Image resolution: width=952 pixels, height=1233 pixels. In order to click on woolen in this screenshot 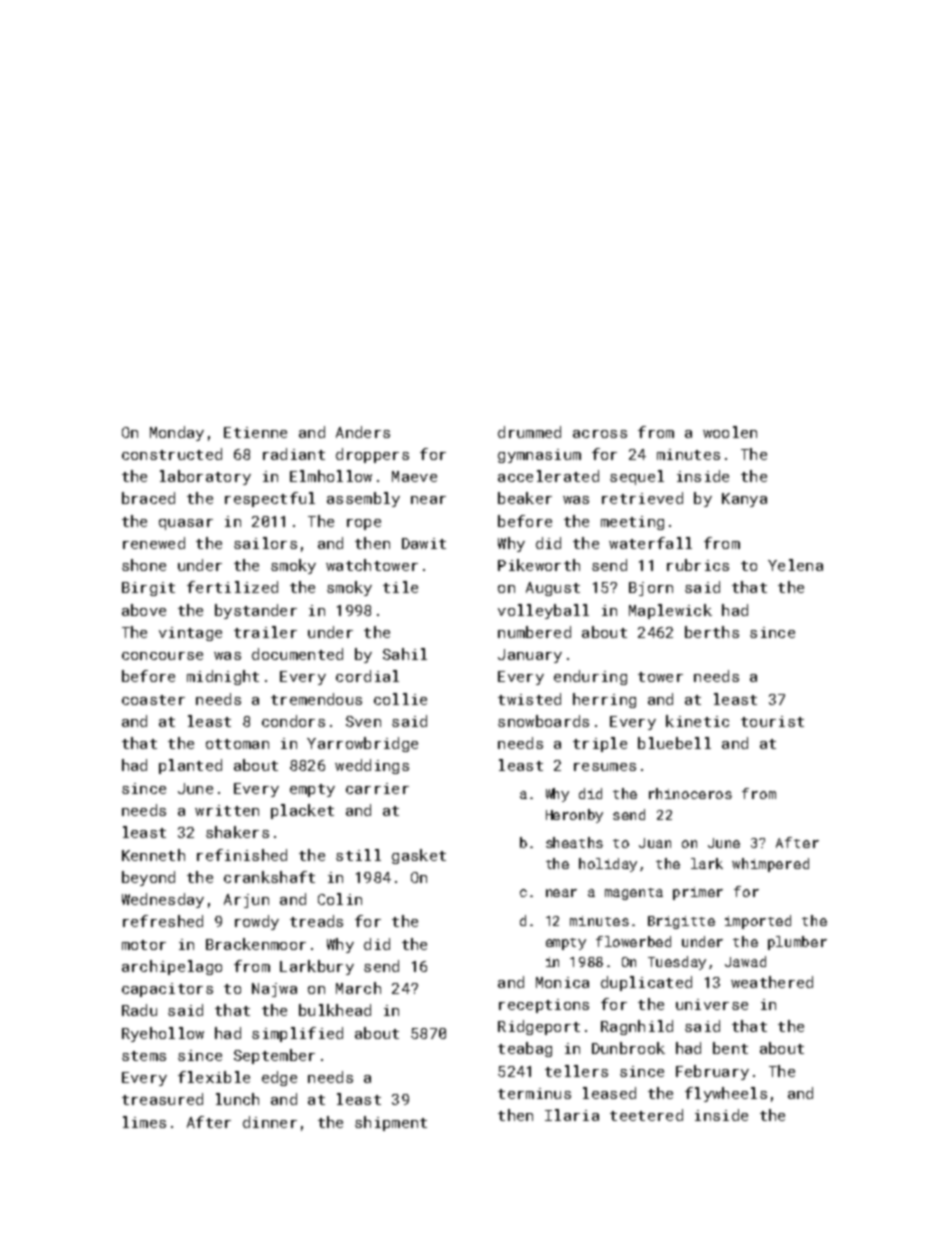, I will do `click(730, 432)`.
